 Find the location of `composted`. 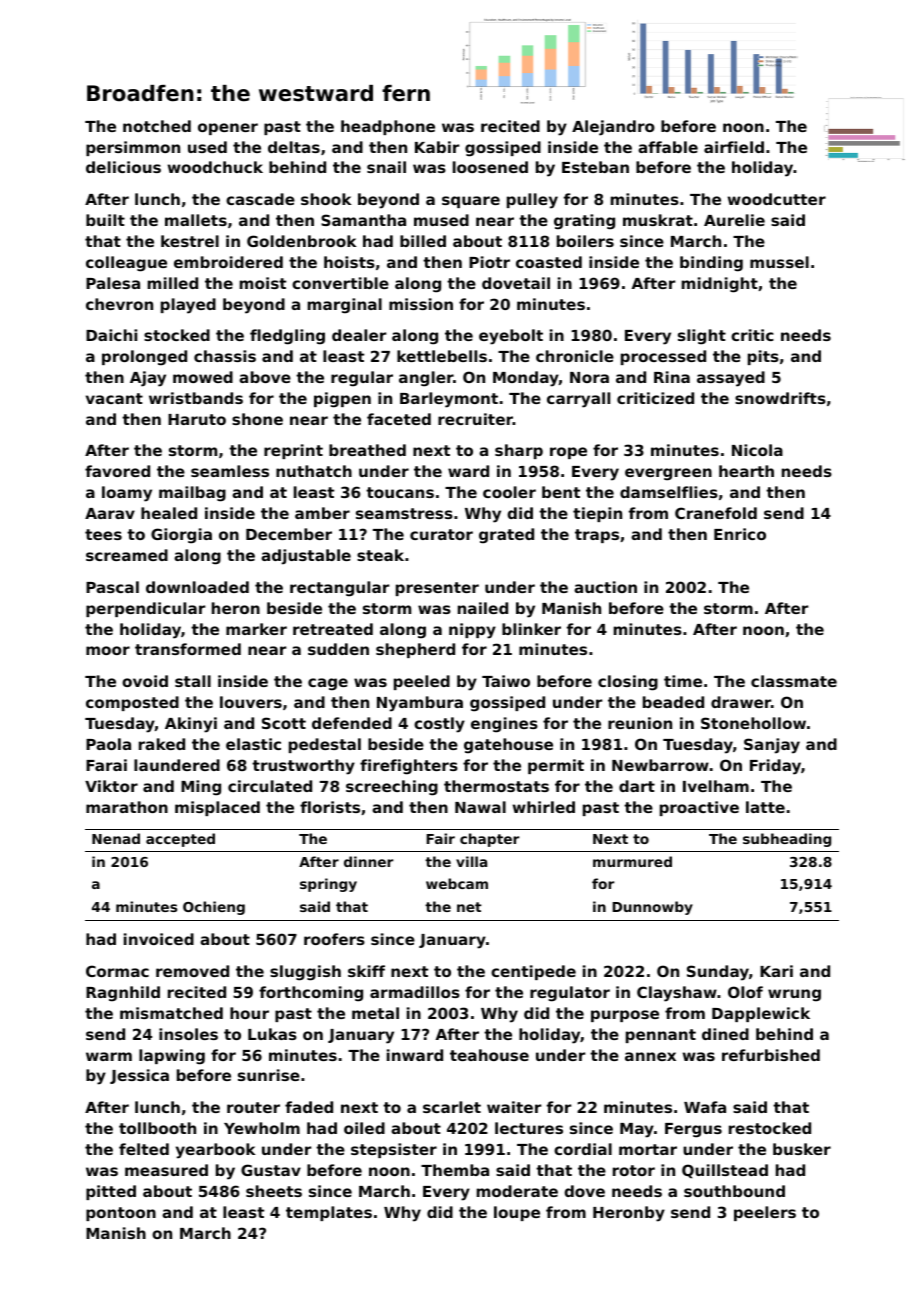

composted is located at coordinates (132, 703).
